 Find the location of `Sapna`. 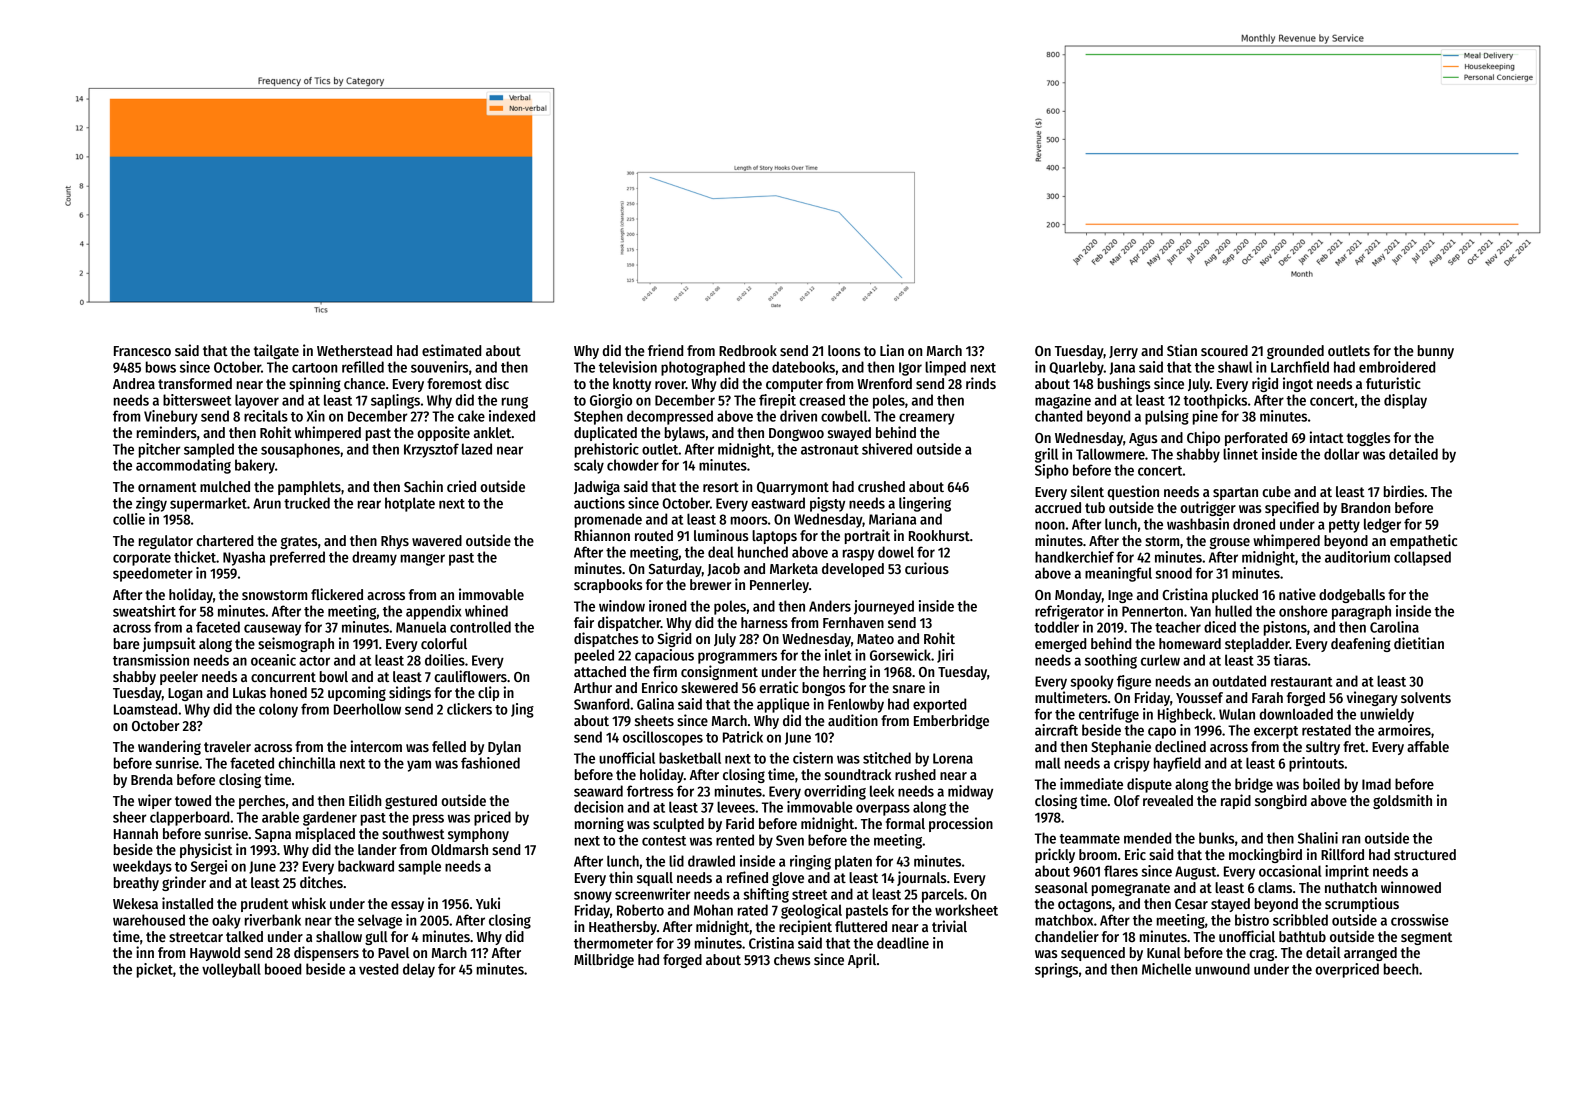

Sapna is located at coordinates (273, 835).
